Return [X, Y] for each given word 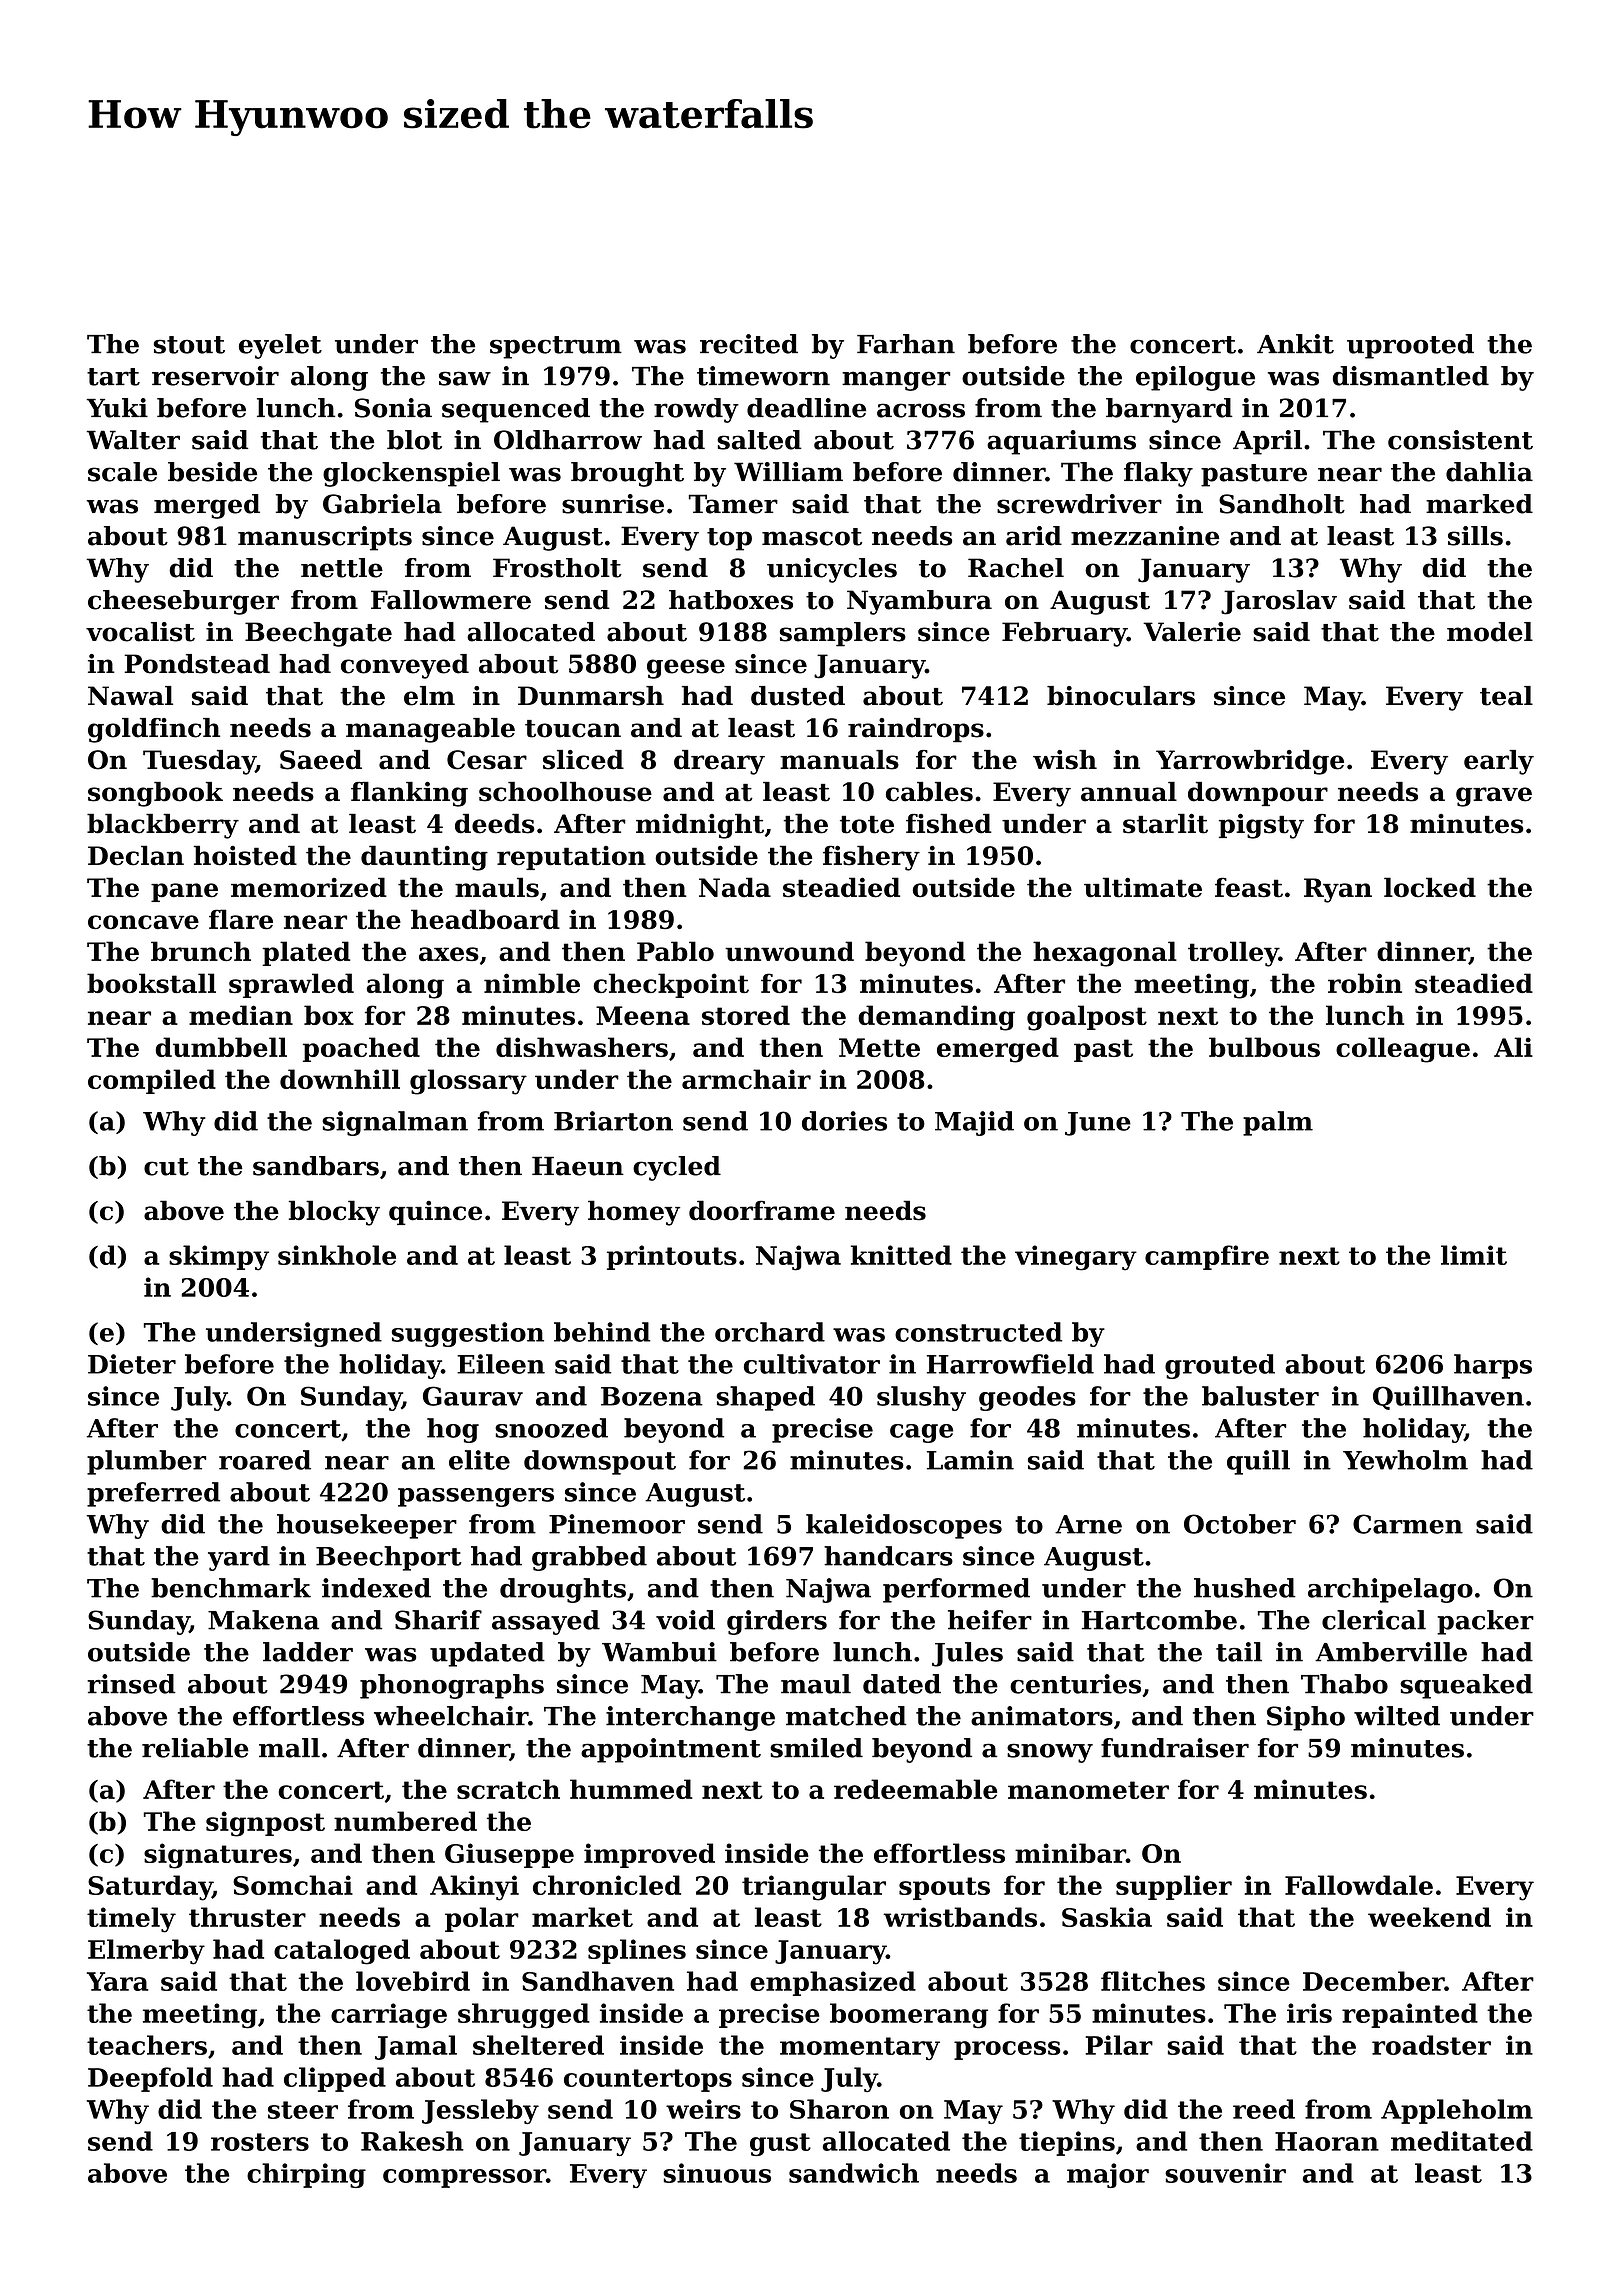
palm [1278, 1123]
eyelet [280, 346]
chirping [306, 2175]
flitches [1153, 1981]
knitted [901, 1255]
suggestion [468, 1334]
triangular [814, 1888]
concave [143, 922]
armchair [746, 1079]
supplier [1174, 1887]
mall [289, 1748]
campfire [1207, 1257]
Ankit [1295, 344]
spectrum [556, 347]
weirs [703, 2109]
